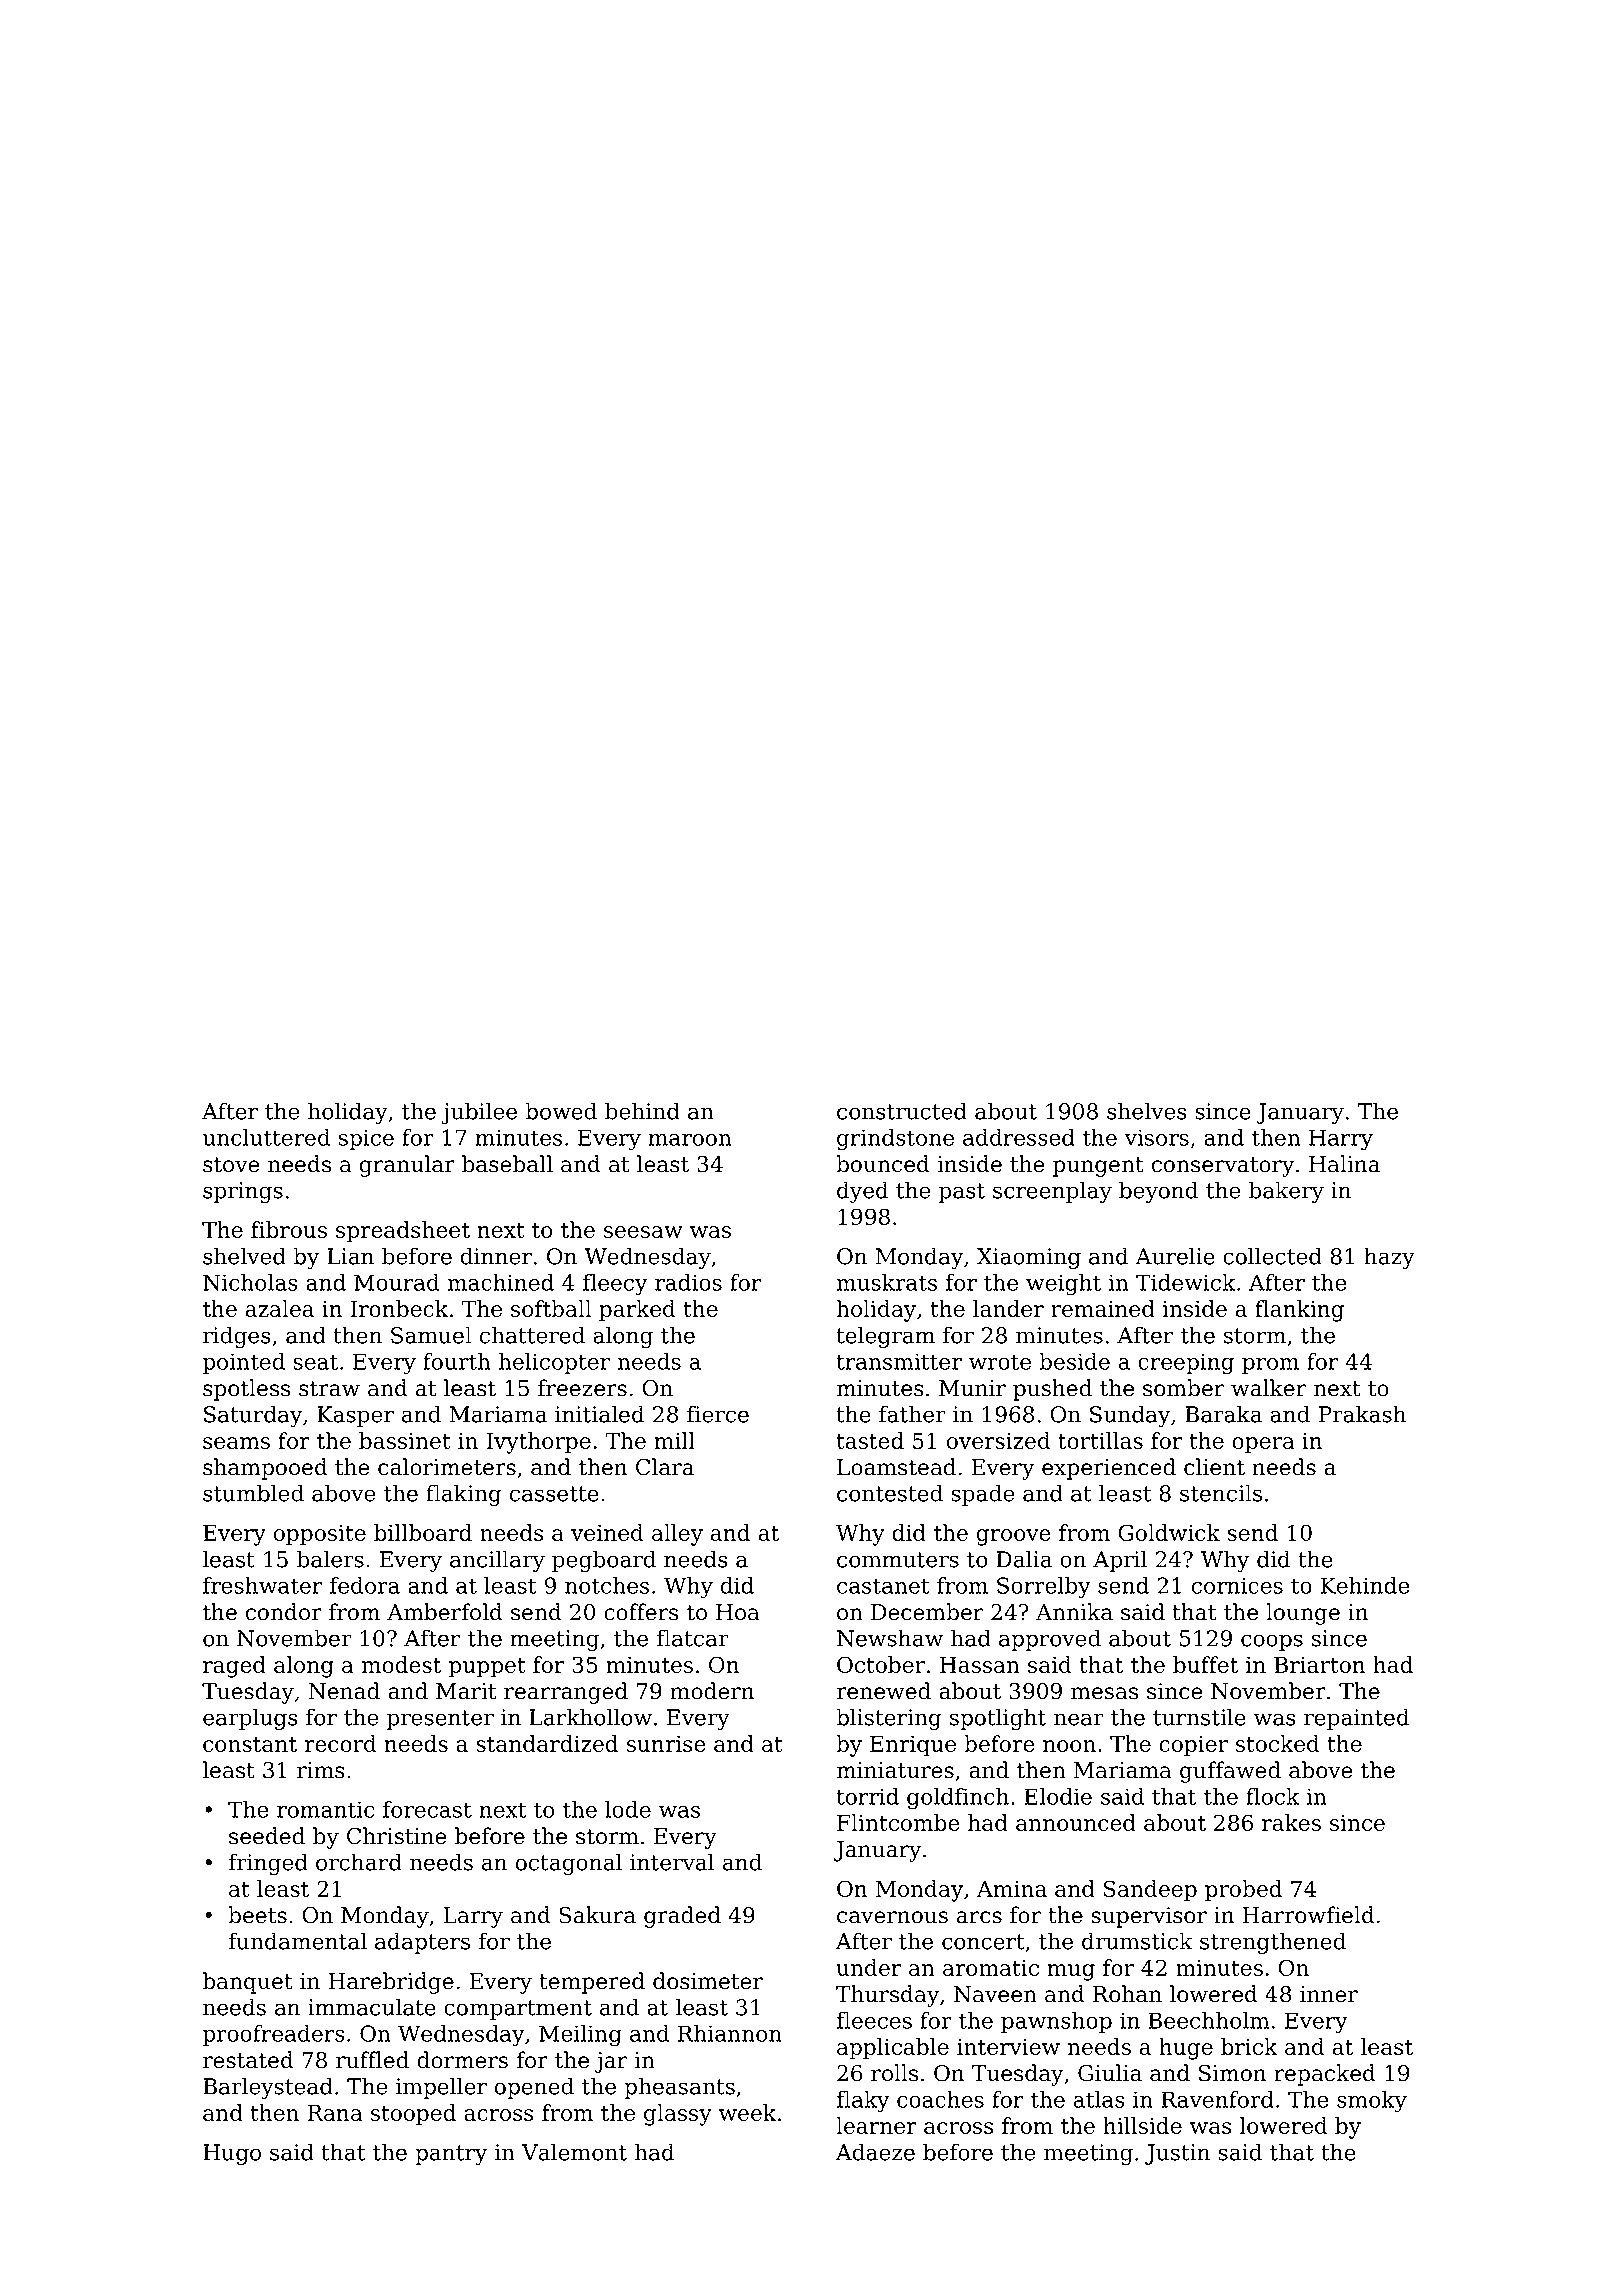 The image size is (1620, 2292). Describe the element at coordinates (232, 2154) in the image. I see `Hugo` at that location.
